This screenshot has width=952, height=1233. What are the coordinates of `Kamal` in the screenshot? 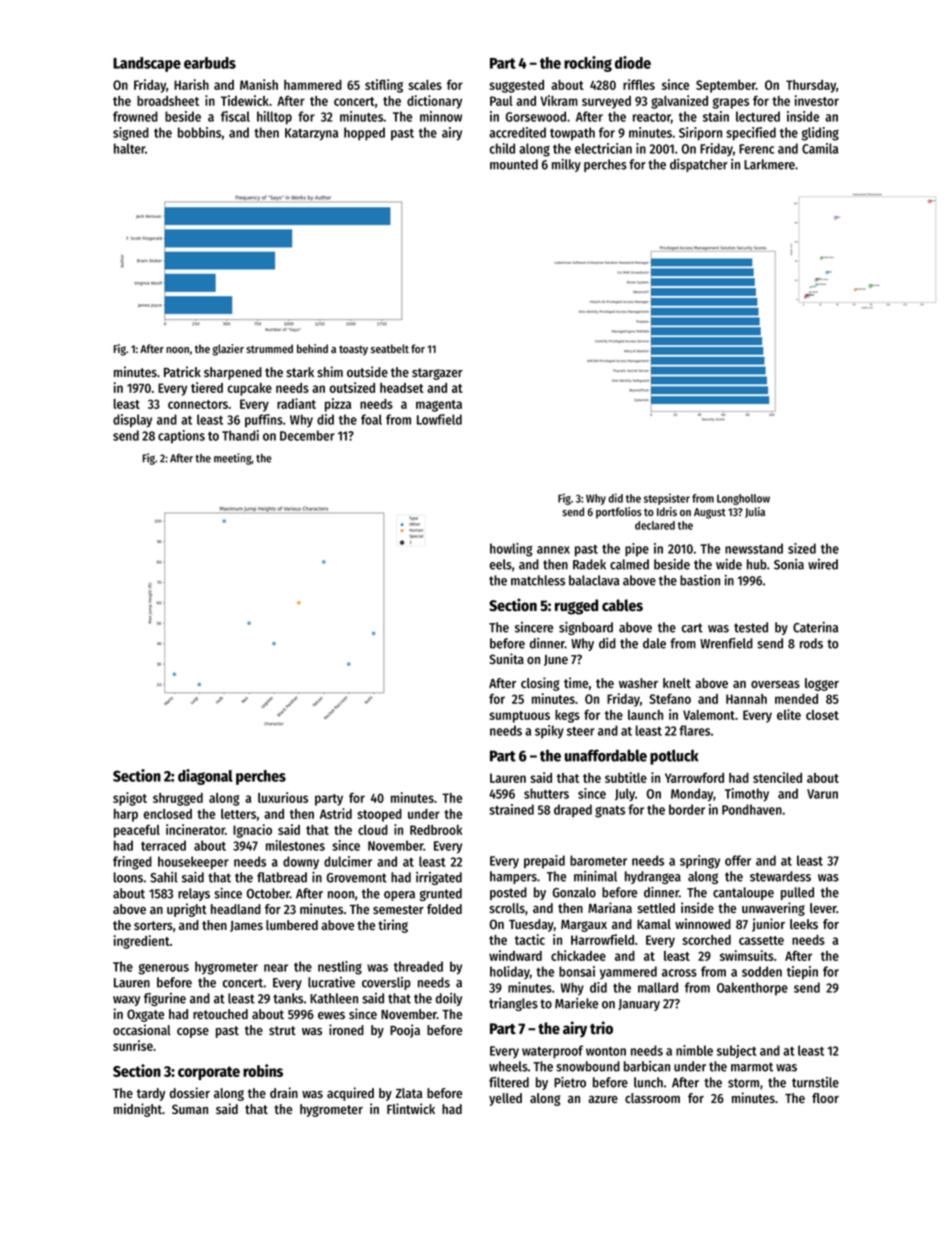 It's located at (654, 924).
